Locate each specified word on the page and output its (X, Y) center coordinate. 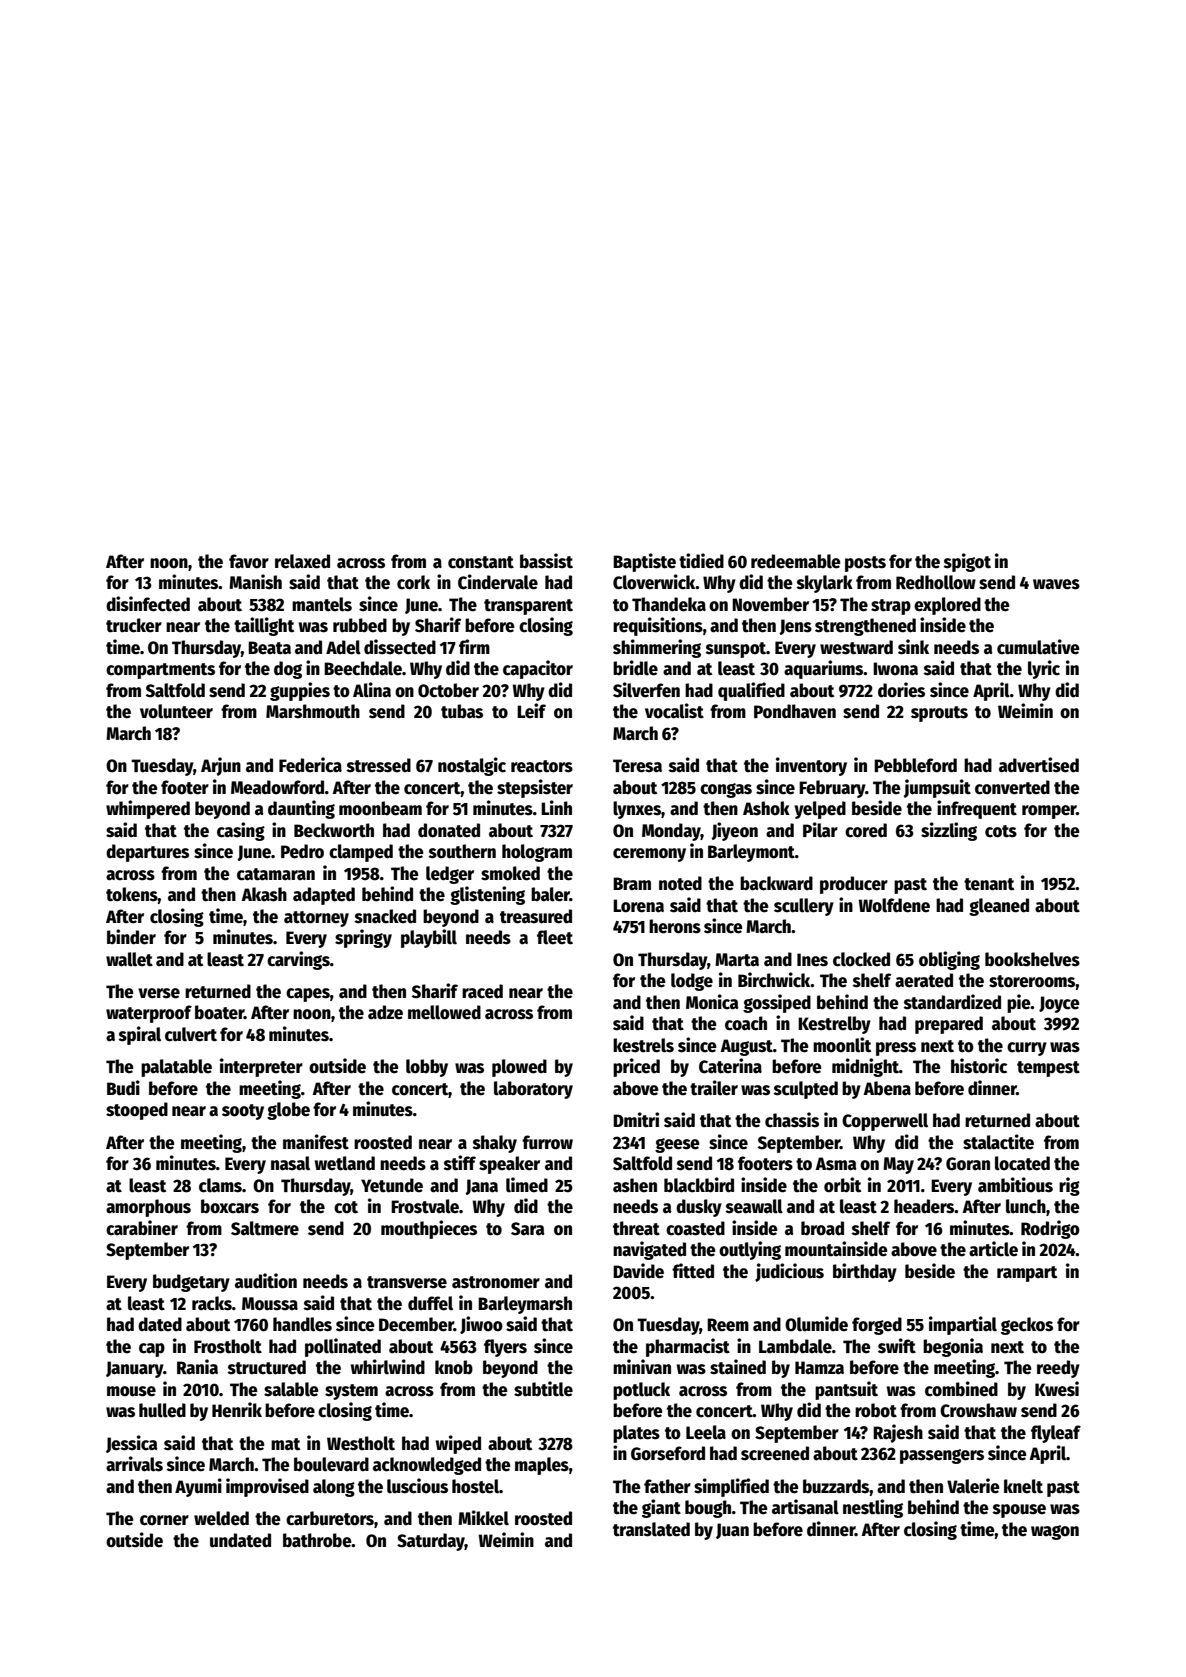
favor (249, 561)
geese (677, 1145)
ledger (450, 875)
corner (164, 1520)
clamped (361, 853)
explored (947, 606)
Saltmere (265, 1228)
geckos (1027, 1326)
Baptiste (644, 562)
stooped (137, 1111)
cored (866, 830)
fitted (693, 1271)
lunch (1026, 1206)
